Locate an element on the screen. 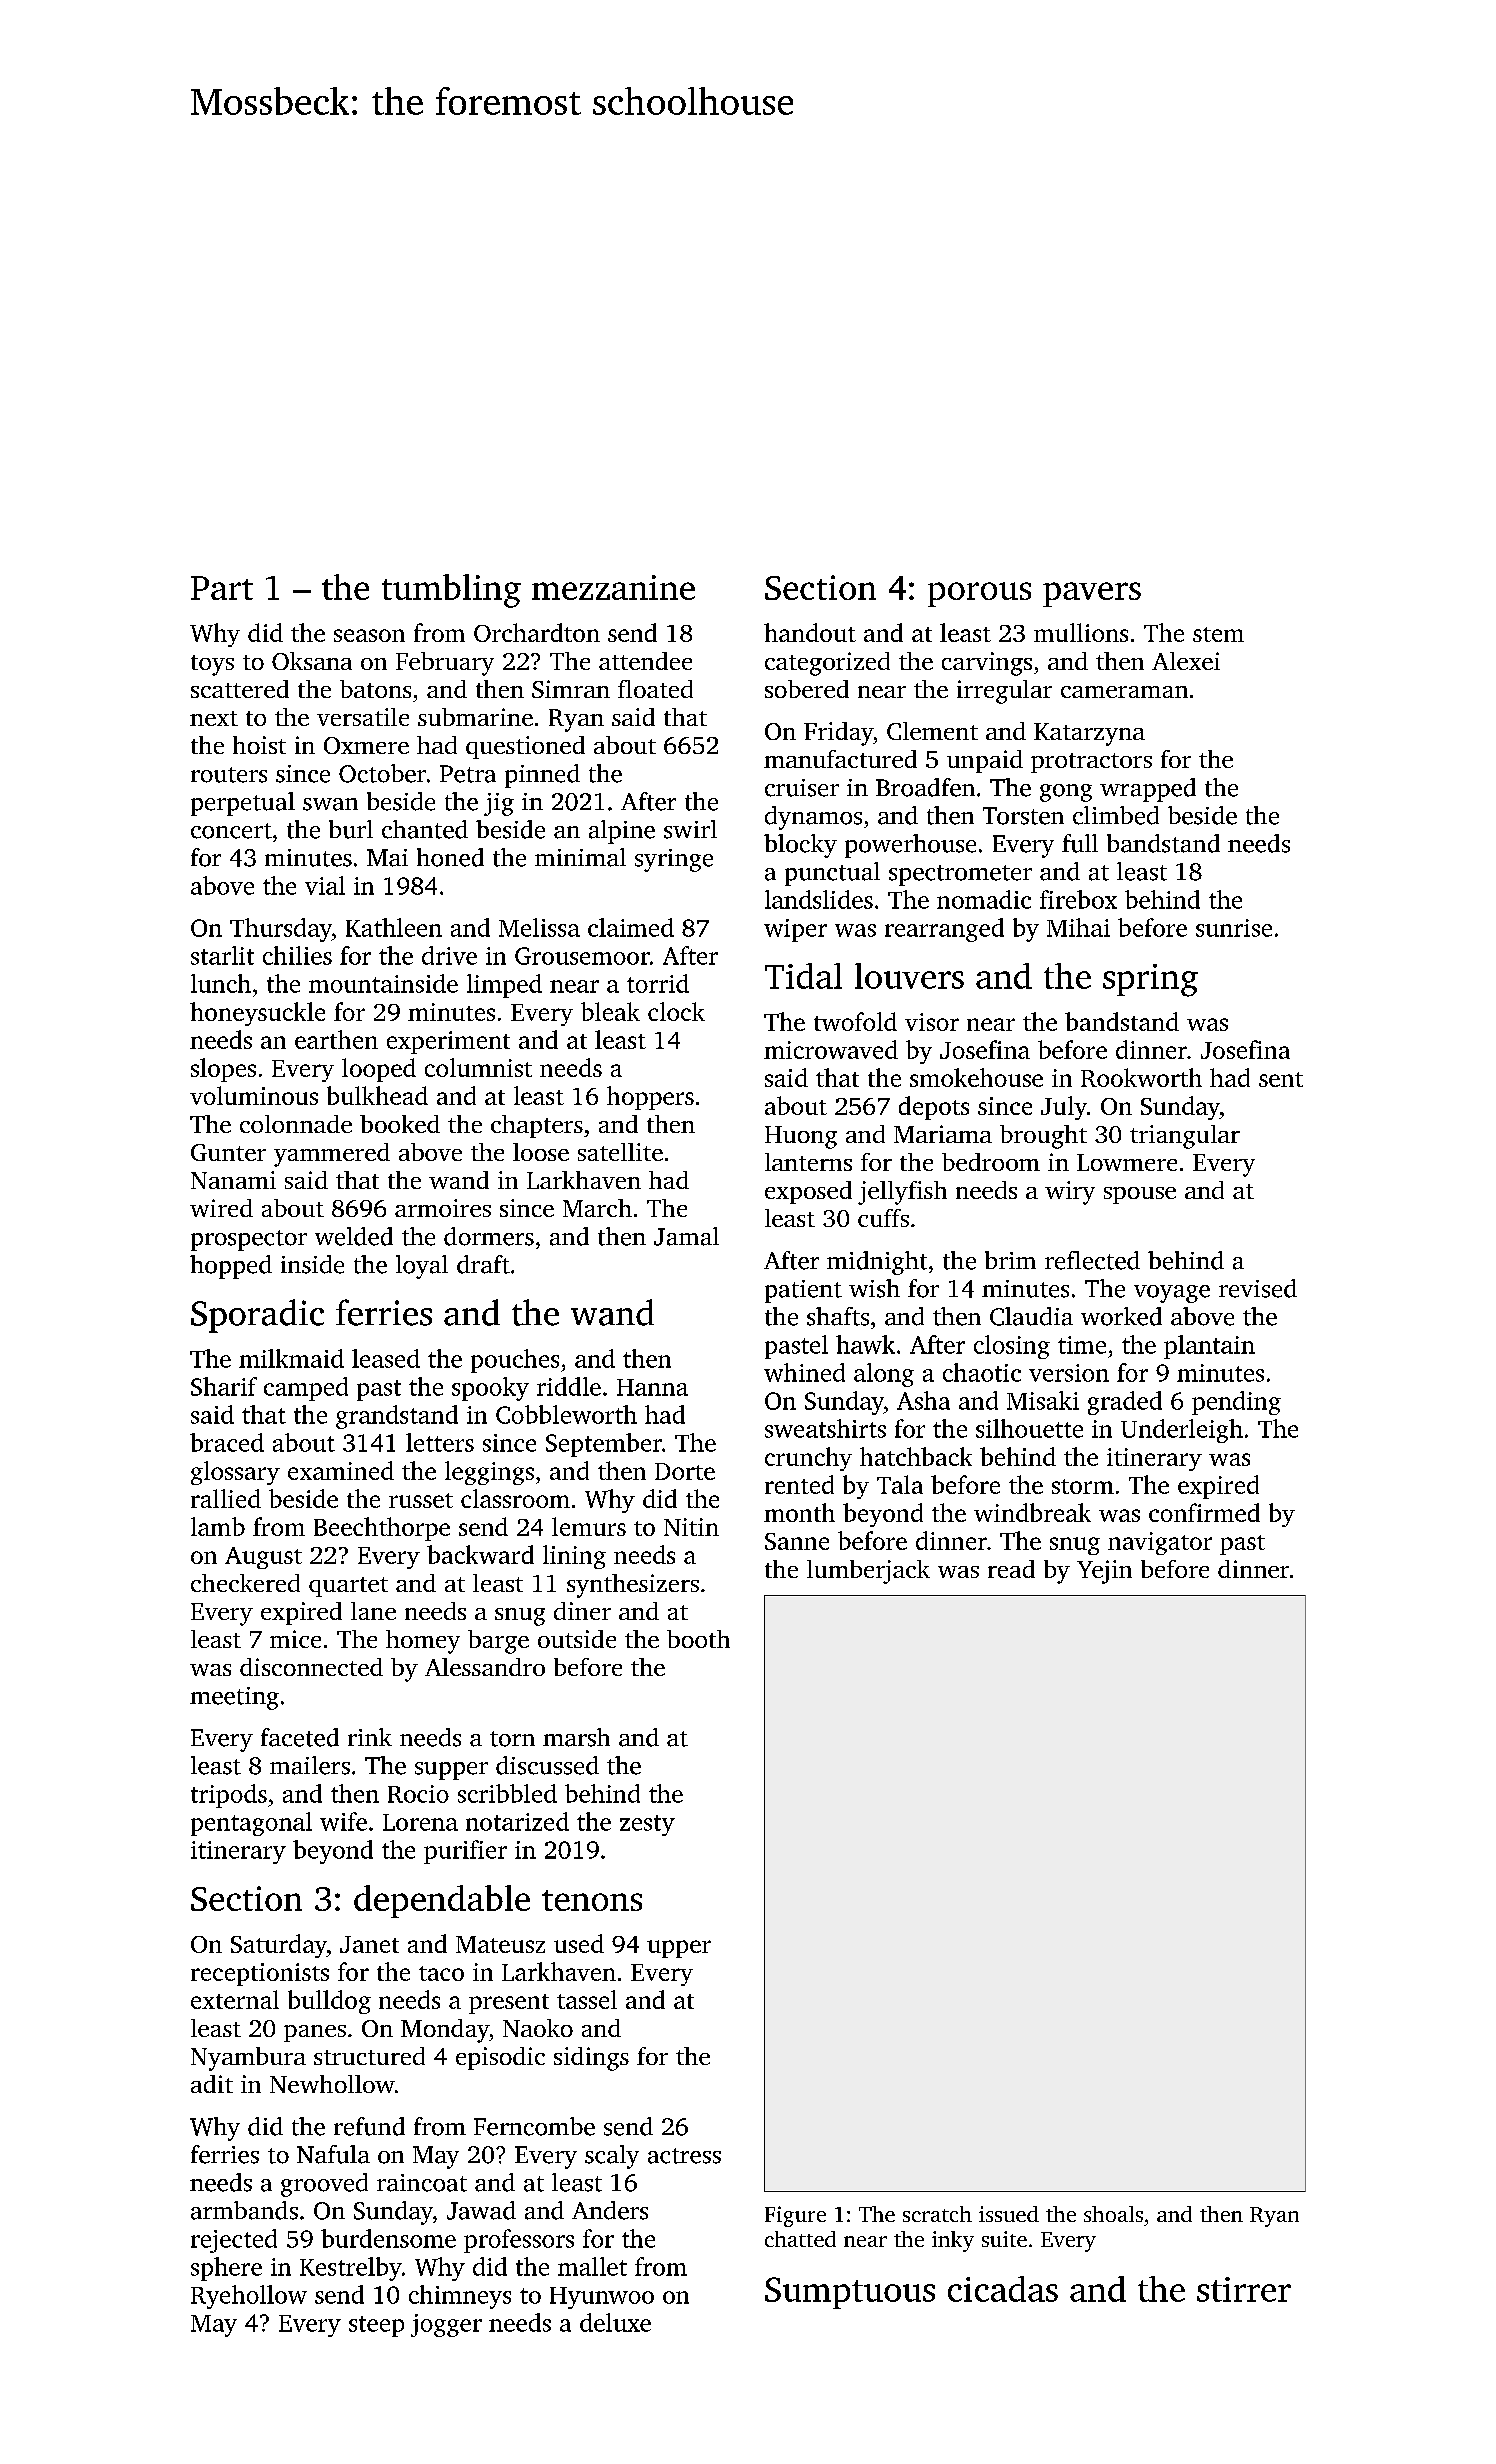 The width and height of the screenshot is (1496, 2464). welded is located at coordinates (354, 1236).
